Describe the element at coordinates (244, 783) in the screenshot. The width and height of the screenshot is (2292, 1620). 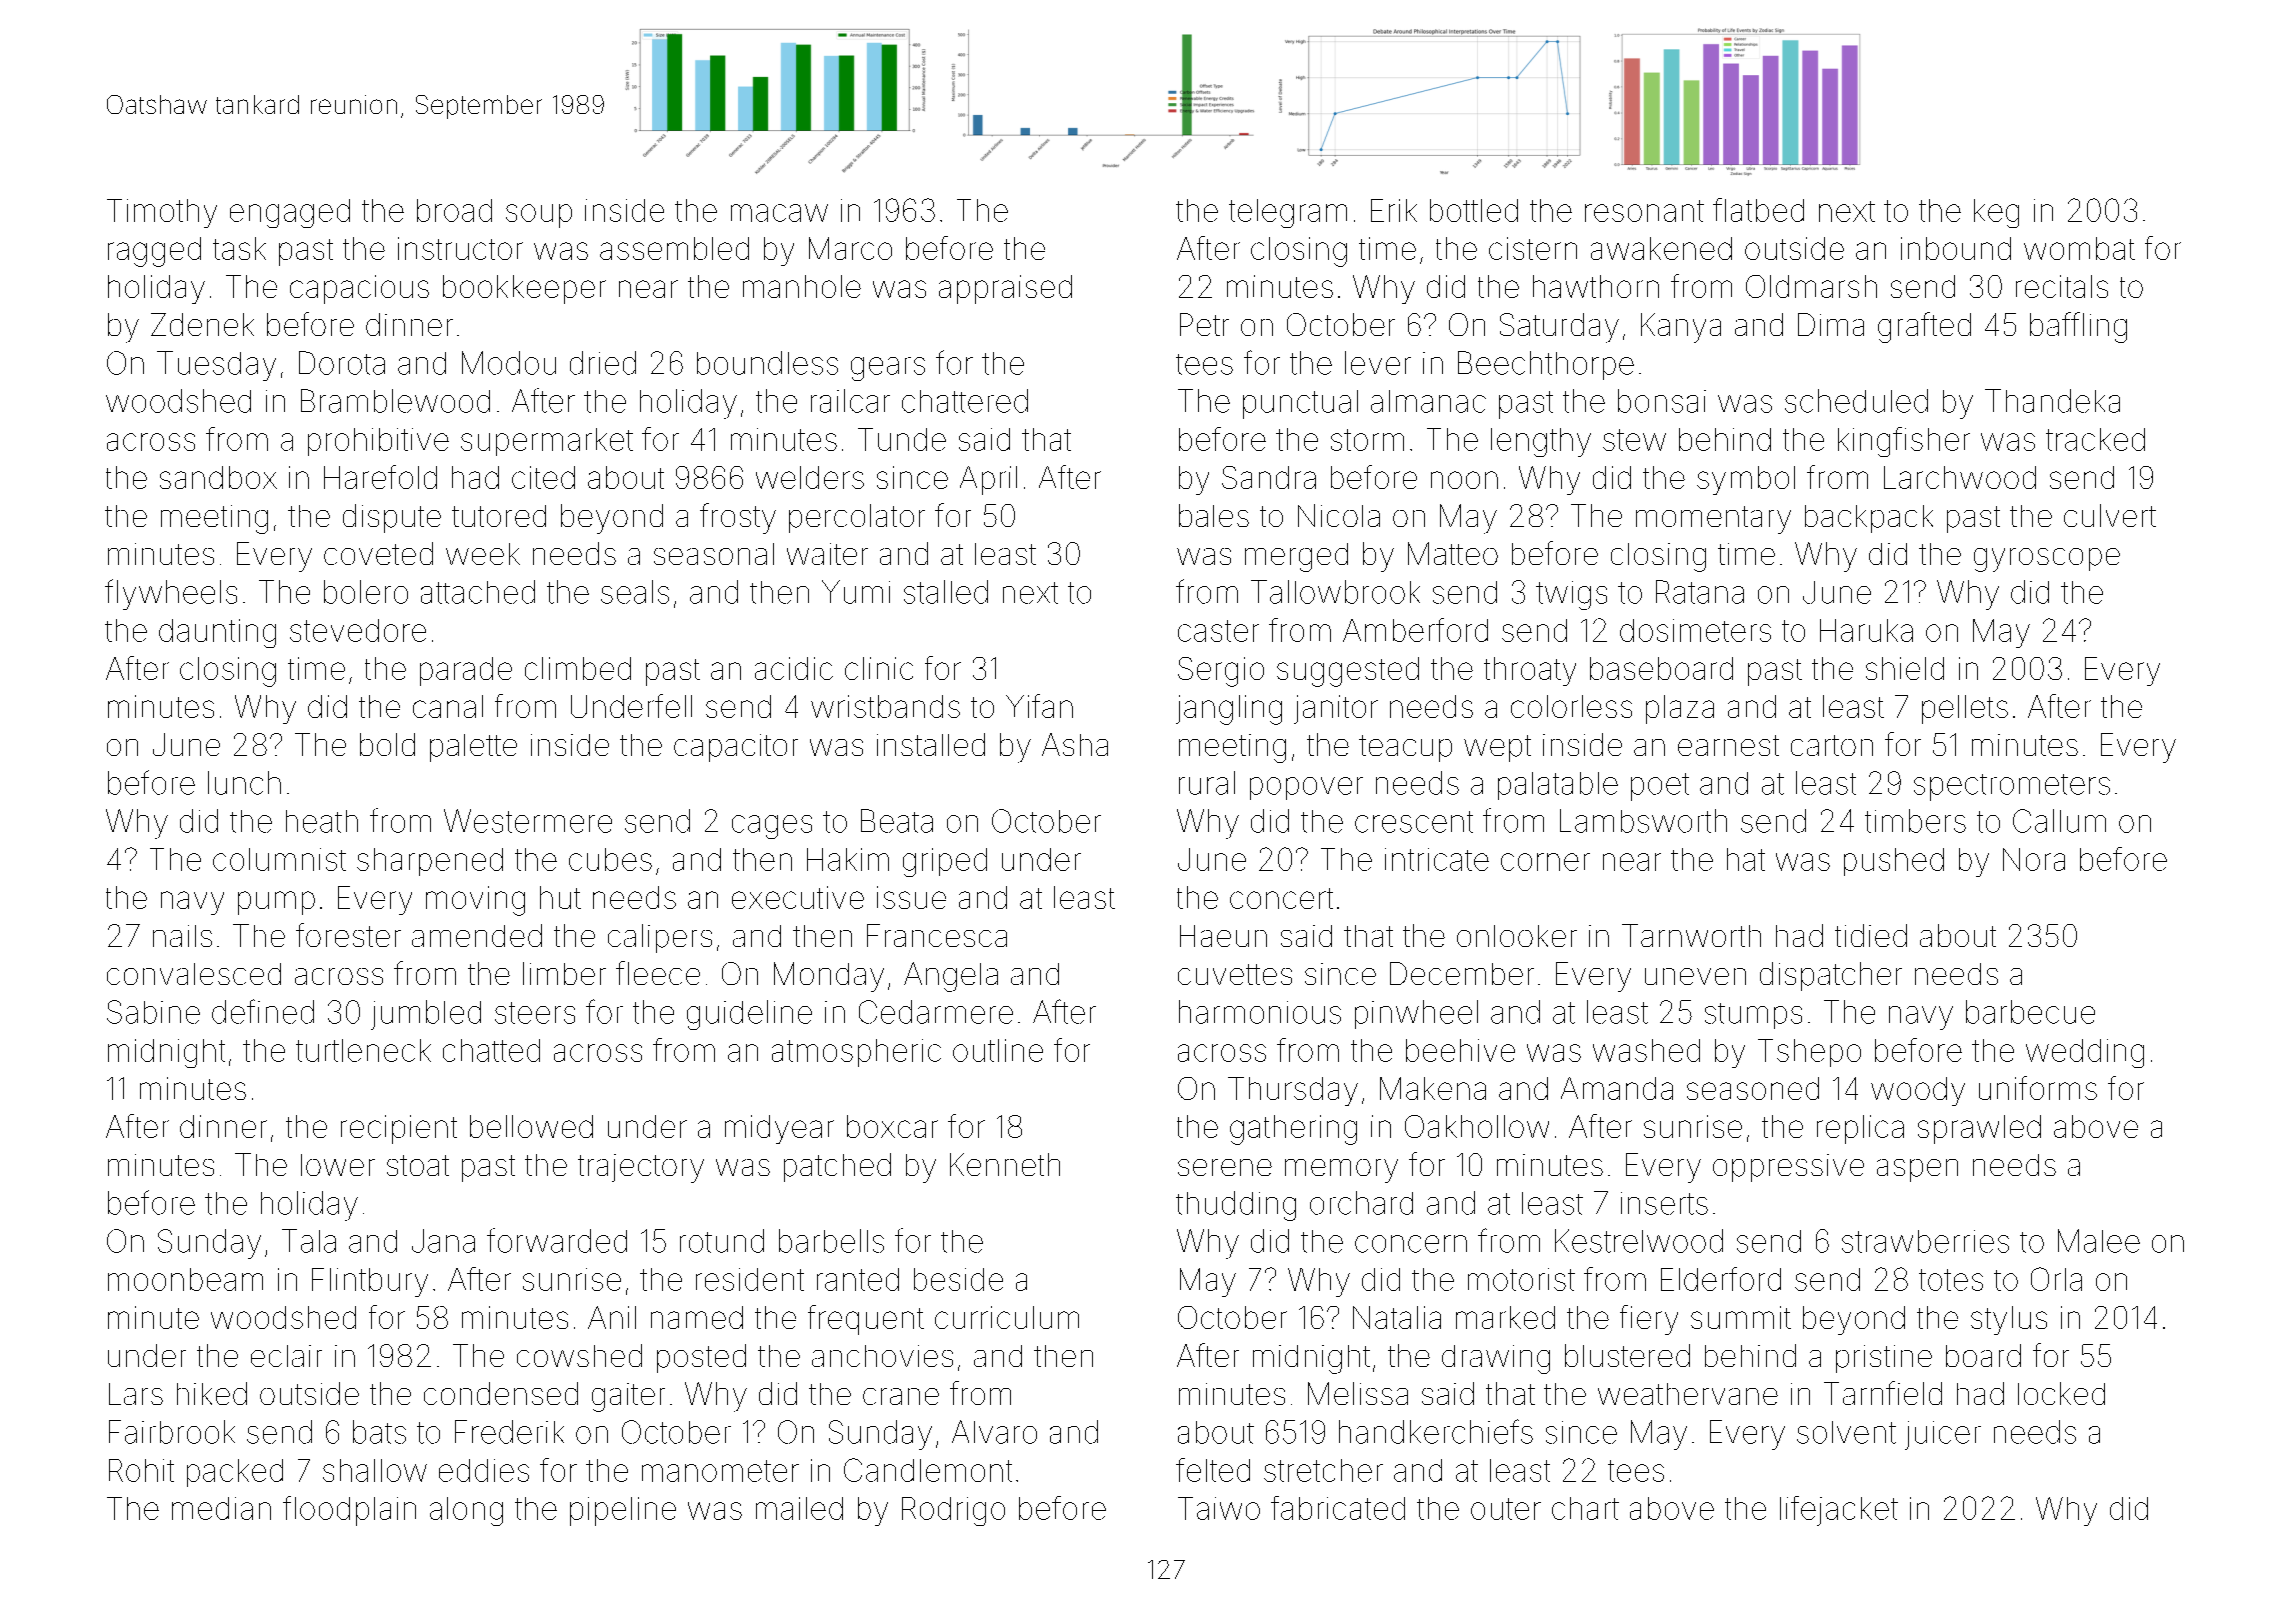
I see `lunch` at that location.
